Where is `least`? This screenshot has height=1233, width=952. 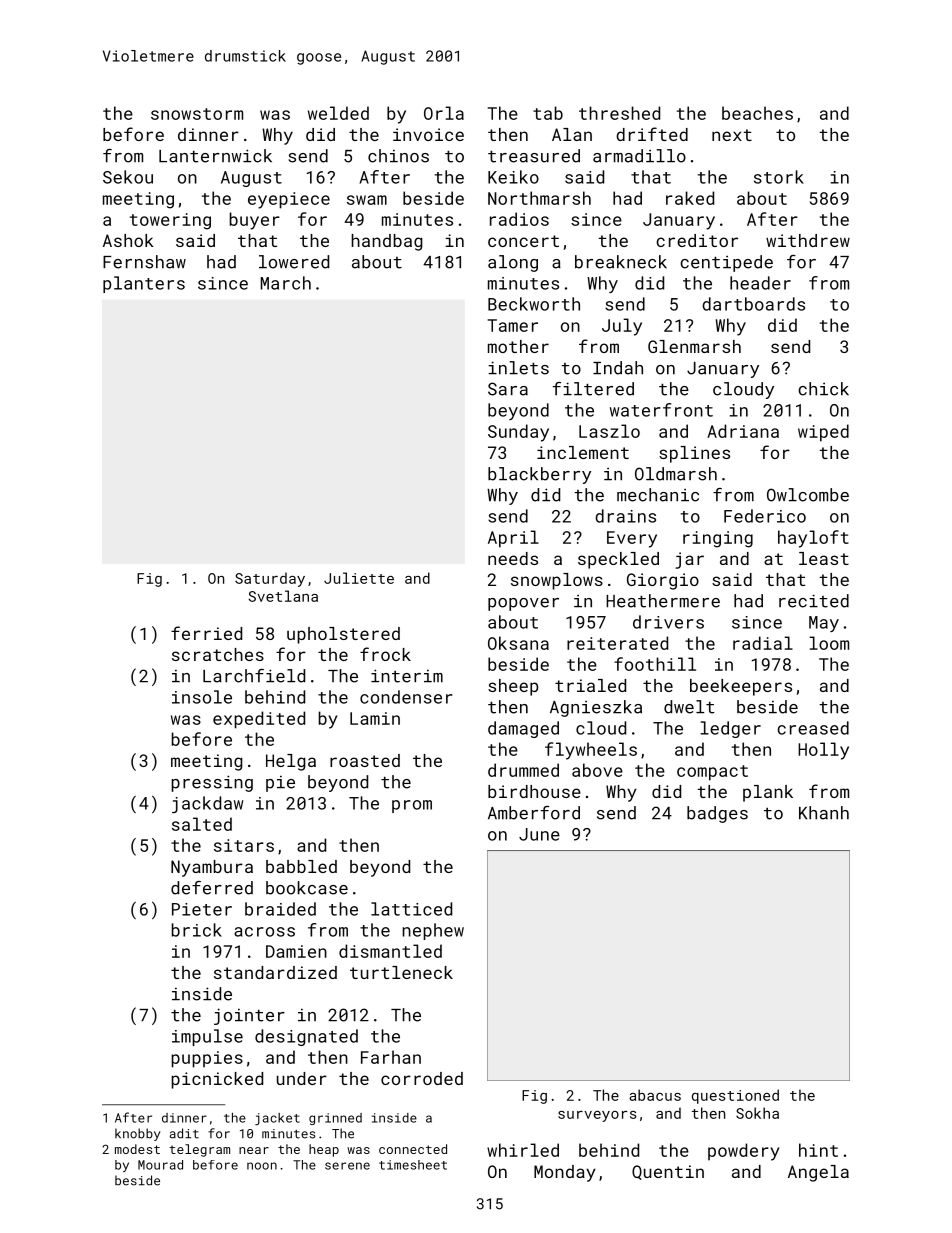
least is located at coordinates (824, 558).
